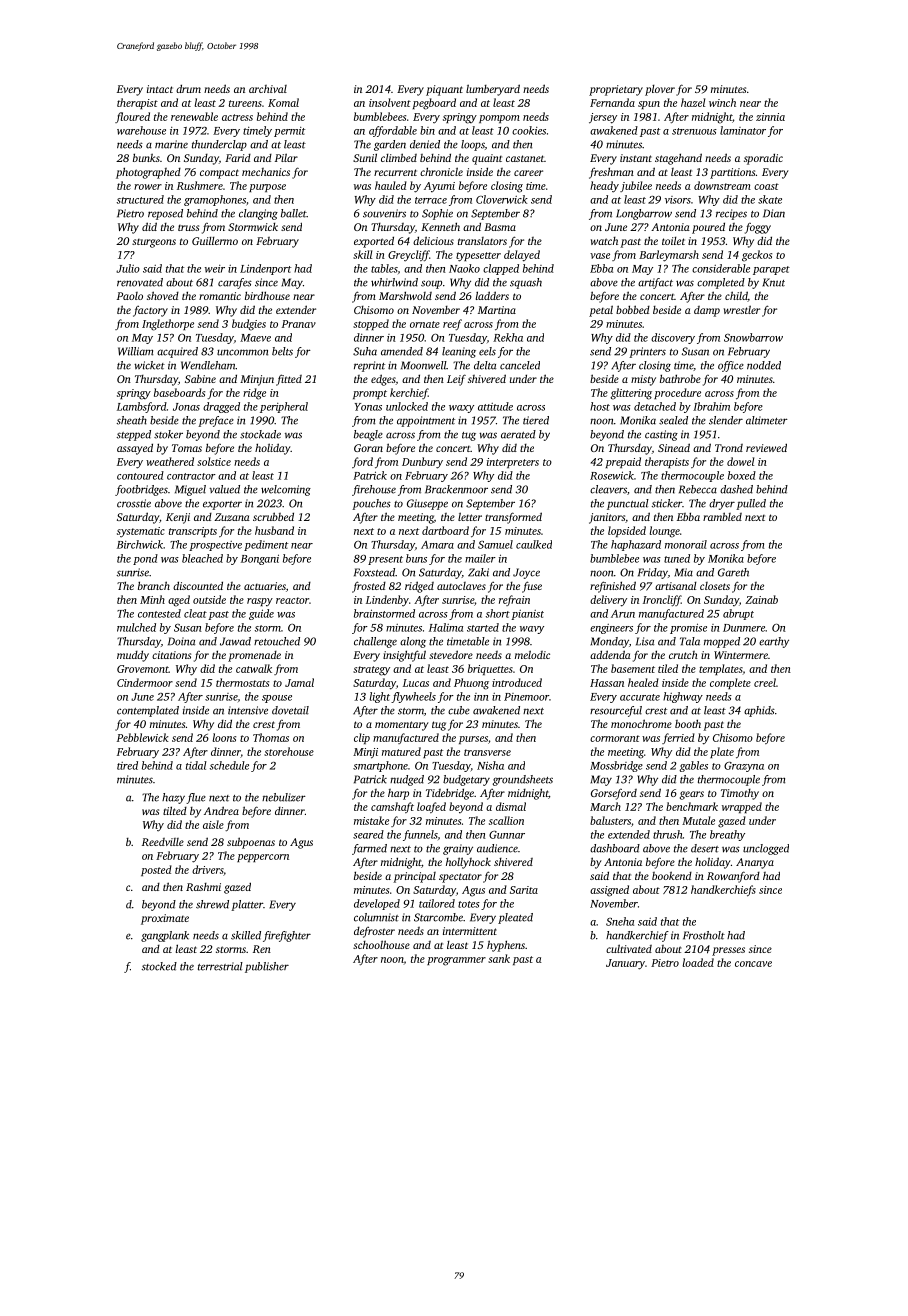 This image has height=1316, width=908. What do you see at coordinates (616, 90) in the image?
I see `proprietary` at bounding box center [616, 90].
